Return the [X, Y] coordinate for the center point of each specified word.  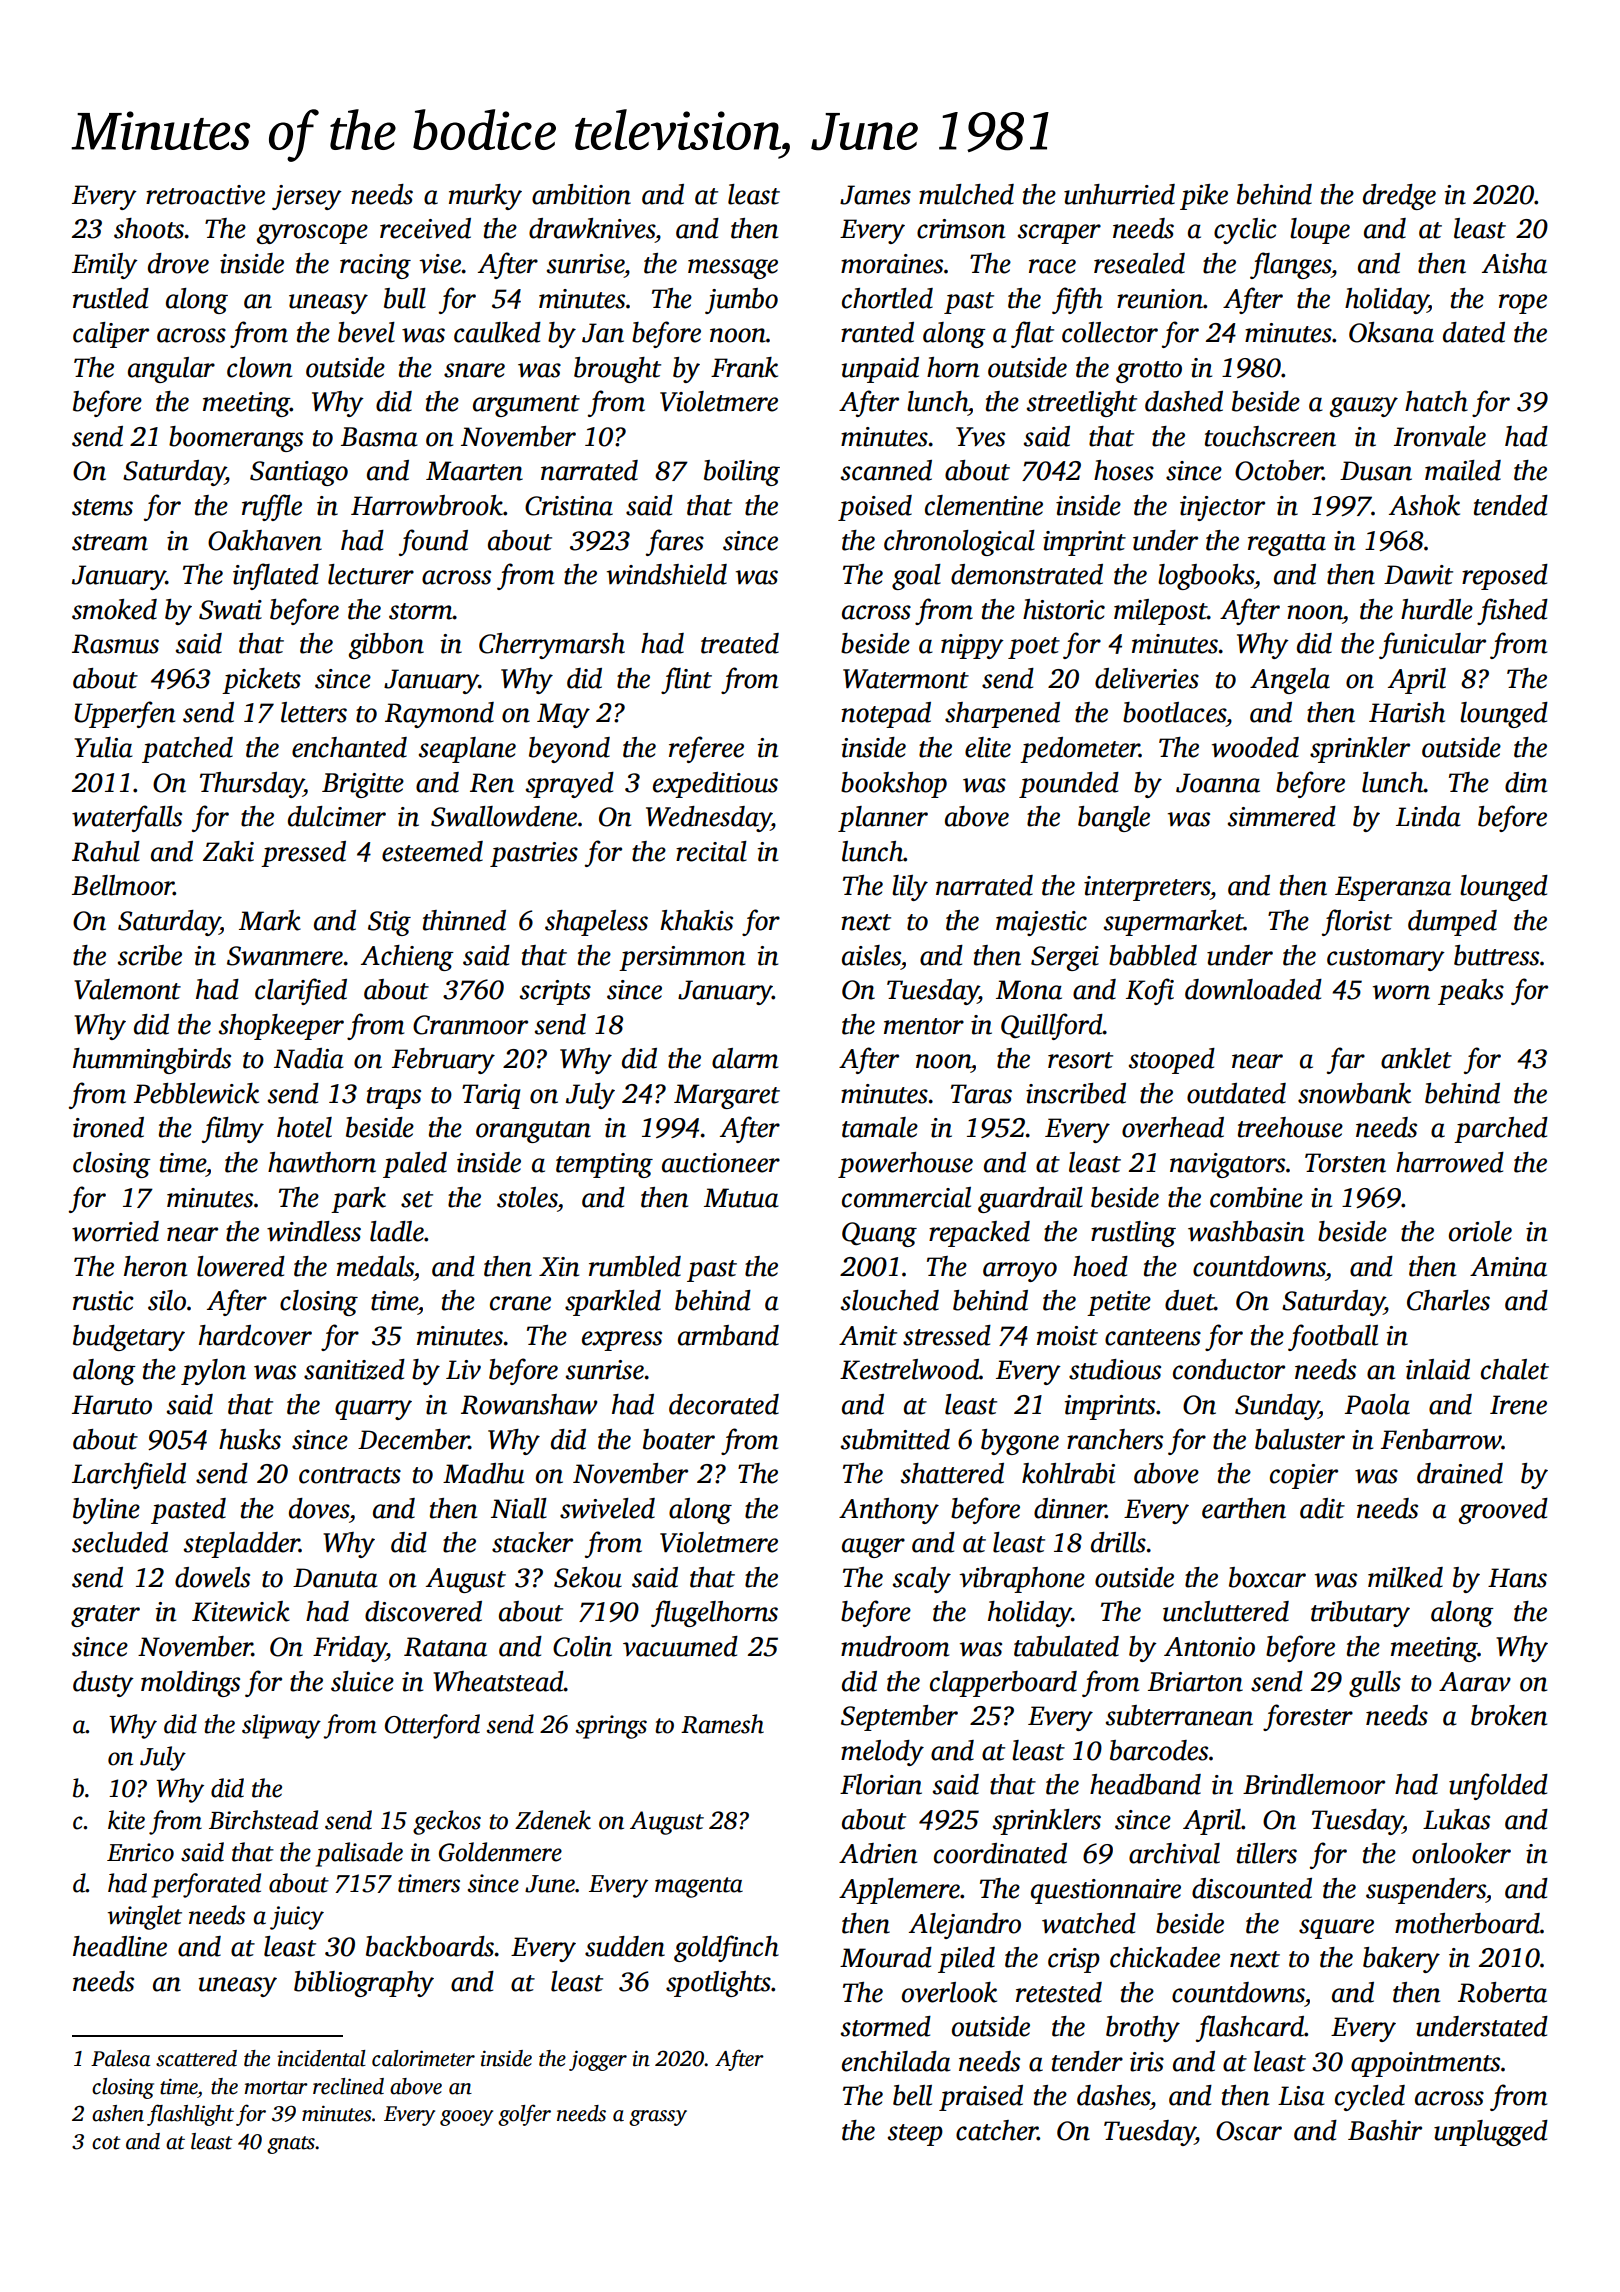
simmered [1282, 816]
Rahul [106, 851]
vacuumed [680, 1646]
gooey [466, 2118]
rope [1523, 304]
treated [740, 643]
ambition [581, 194]
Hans [1517, 1578]
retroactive [205, 195]
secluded [120, 1542]
